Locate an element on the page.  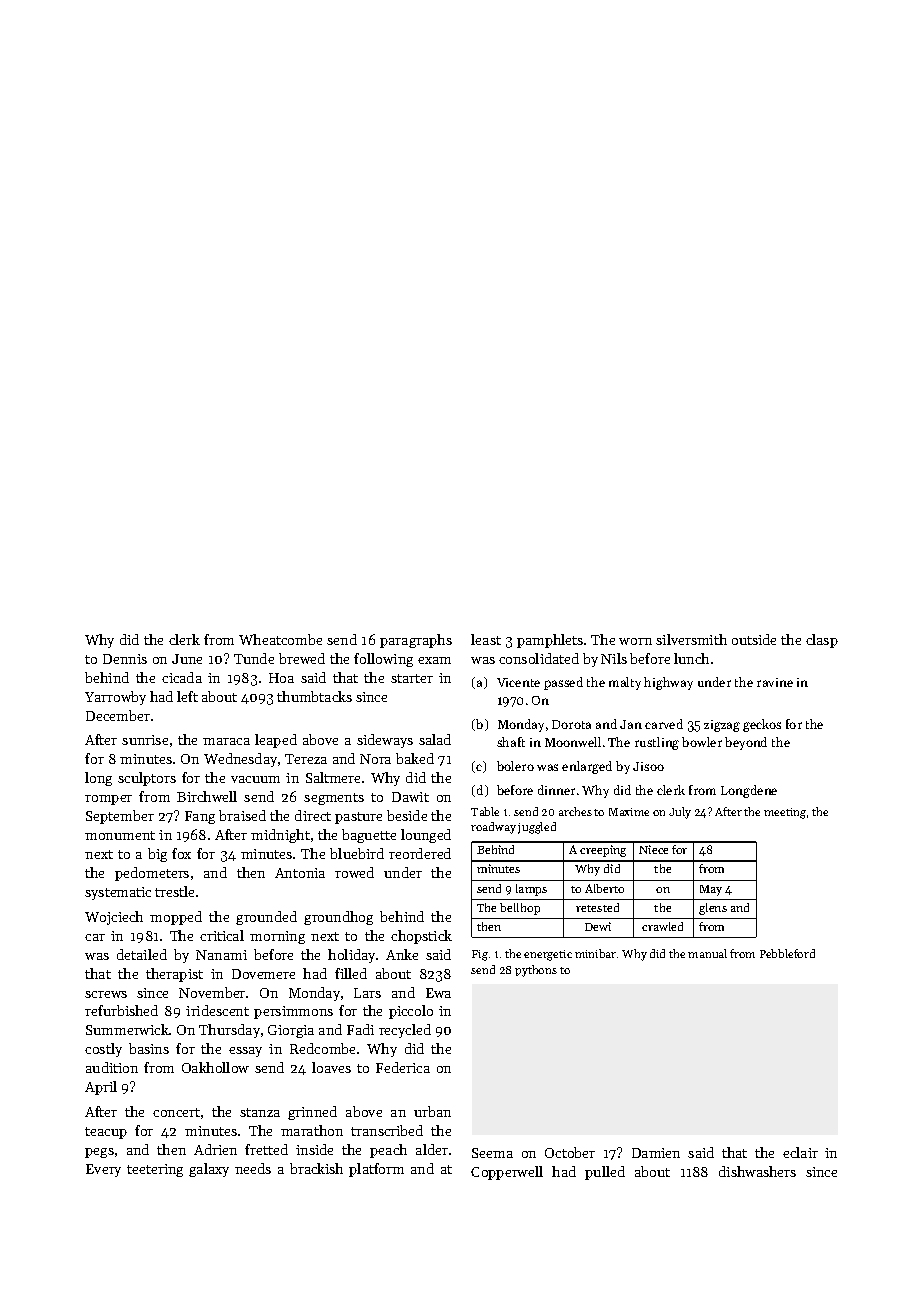
mopped is located at coordinates (176, 918).
